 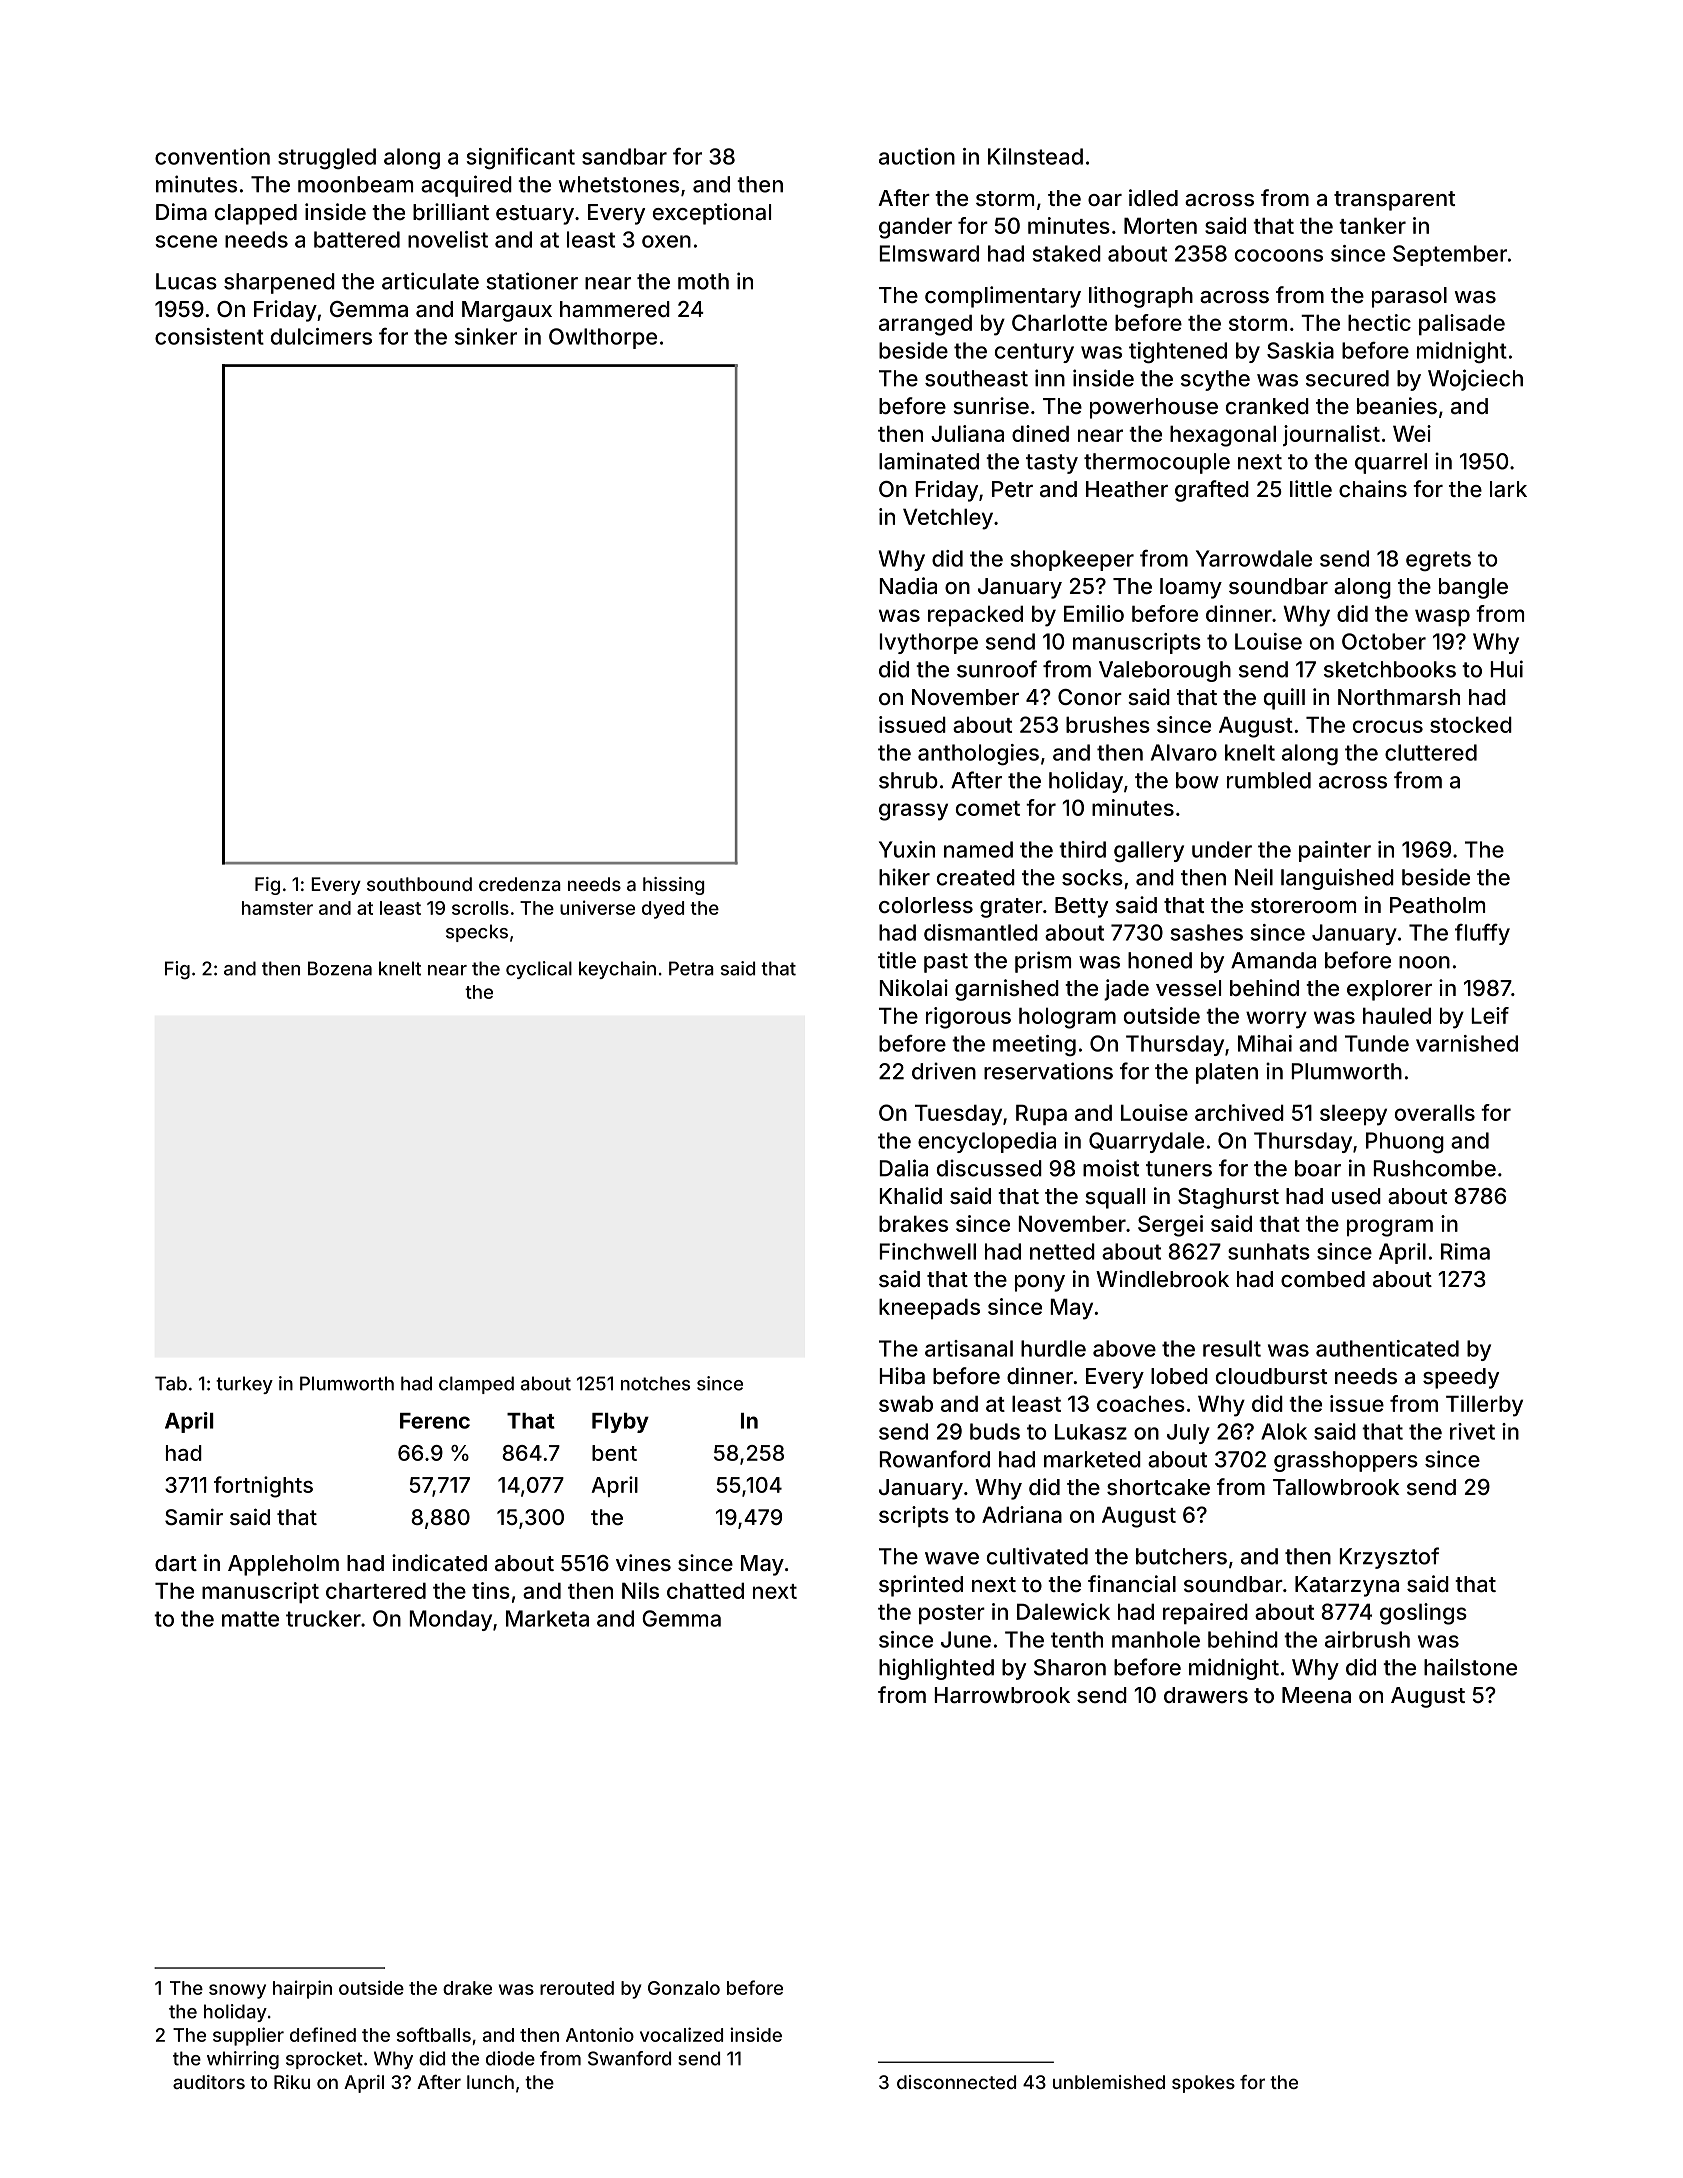 I want to click on Riku, so click(x=292, y=2082).
